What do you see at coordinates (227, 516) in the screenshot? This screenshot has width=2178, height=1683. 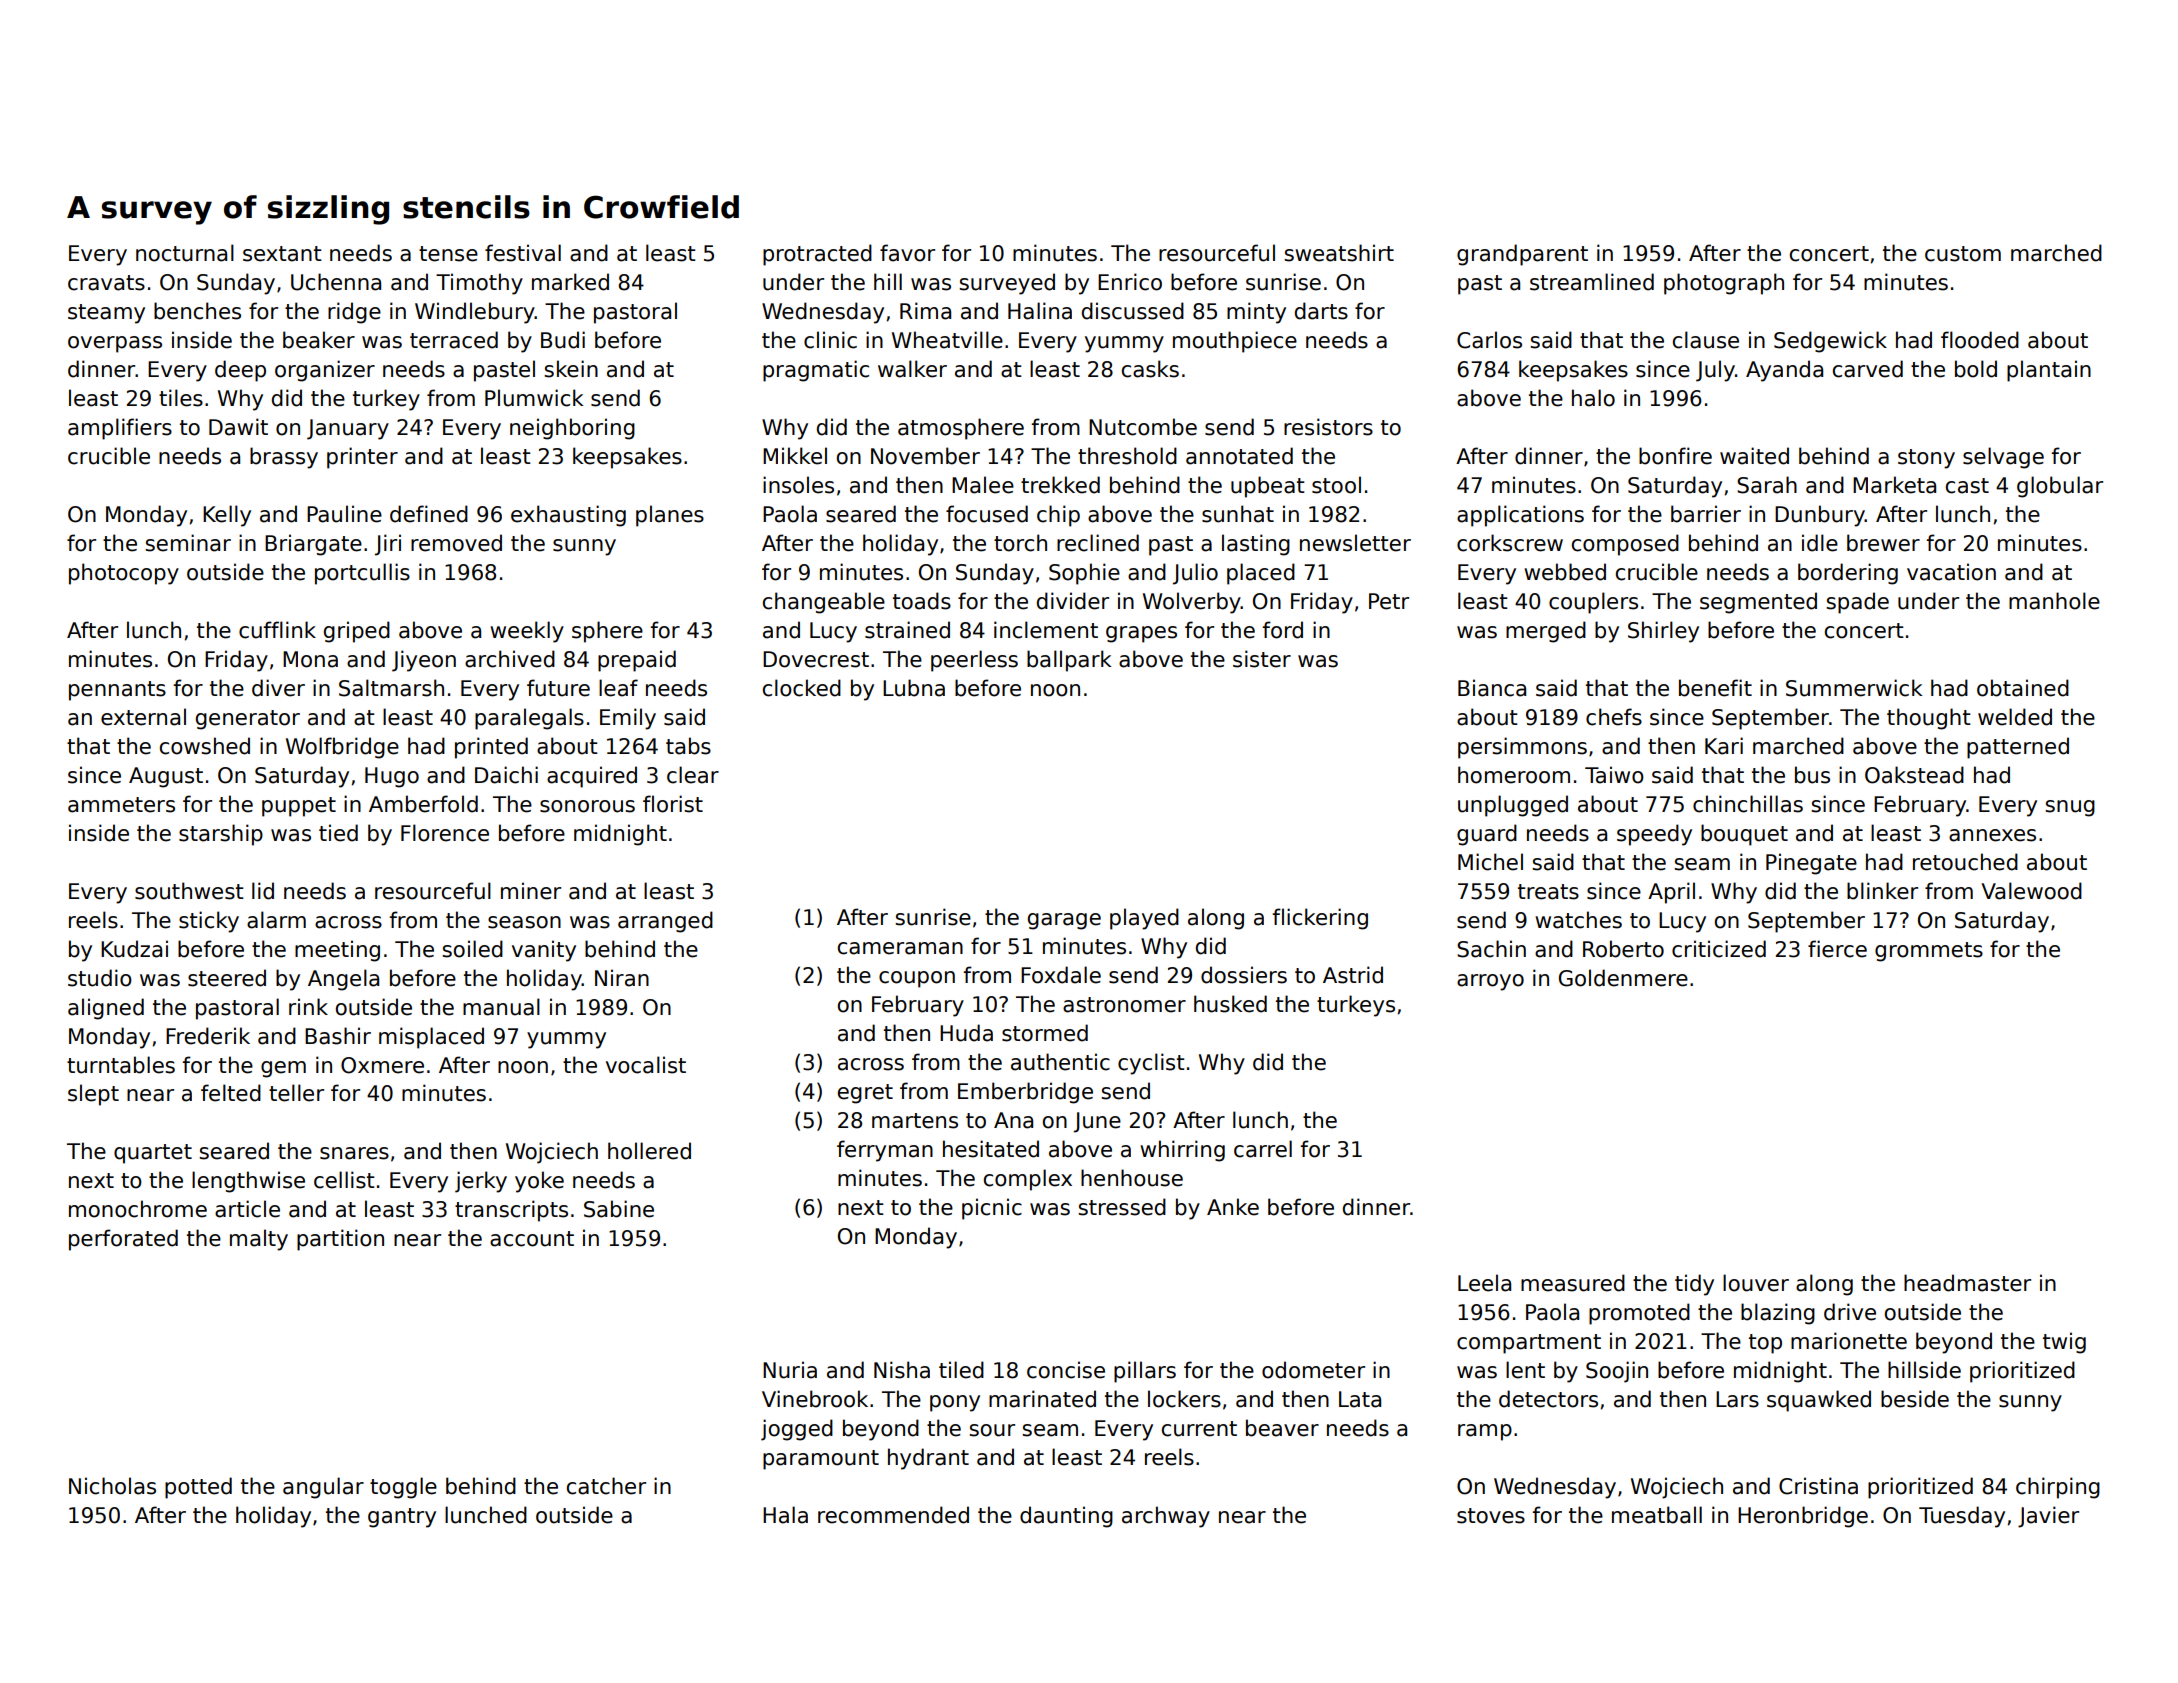 I see `Kelly` at bounding box center [227, 516].
